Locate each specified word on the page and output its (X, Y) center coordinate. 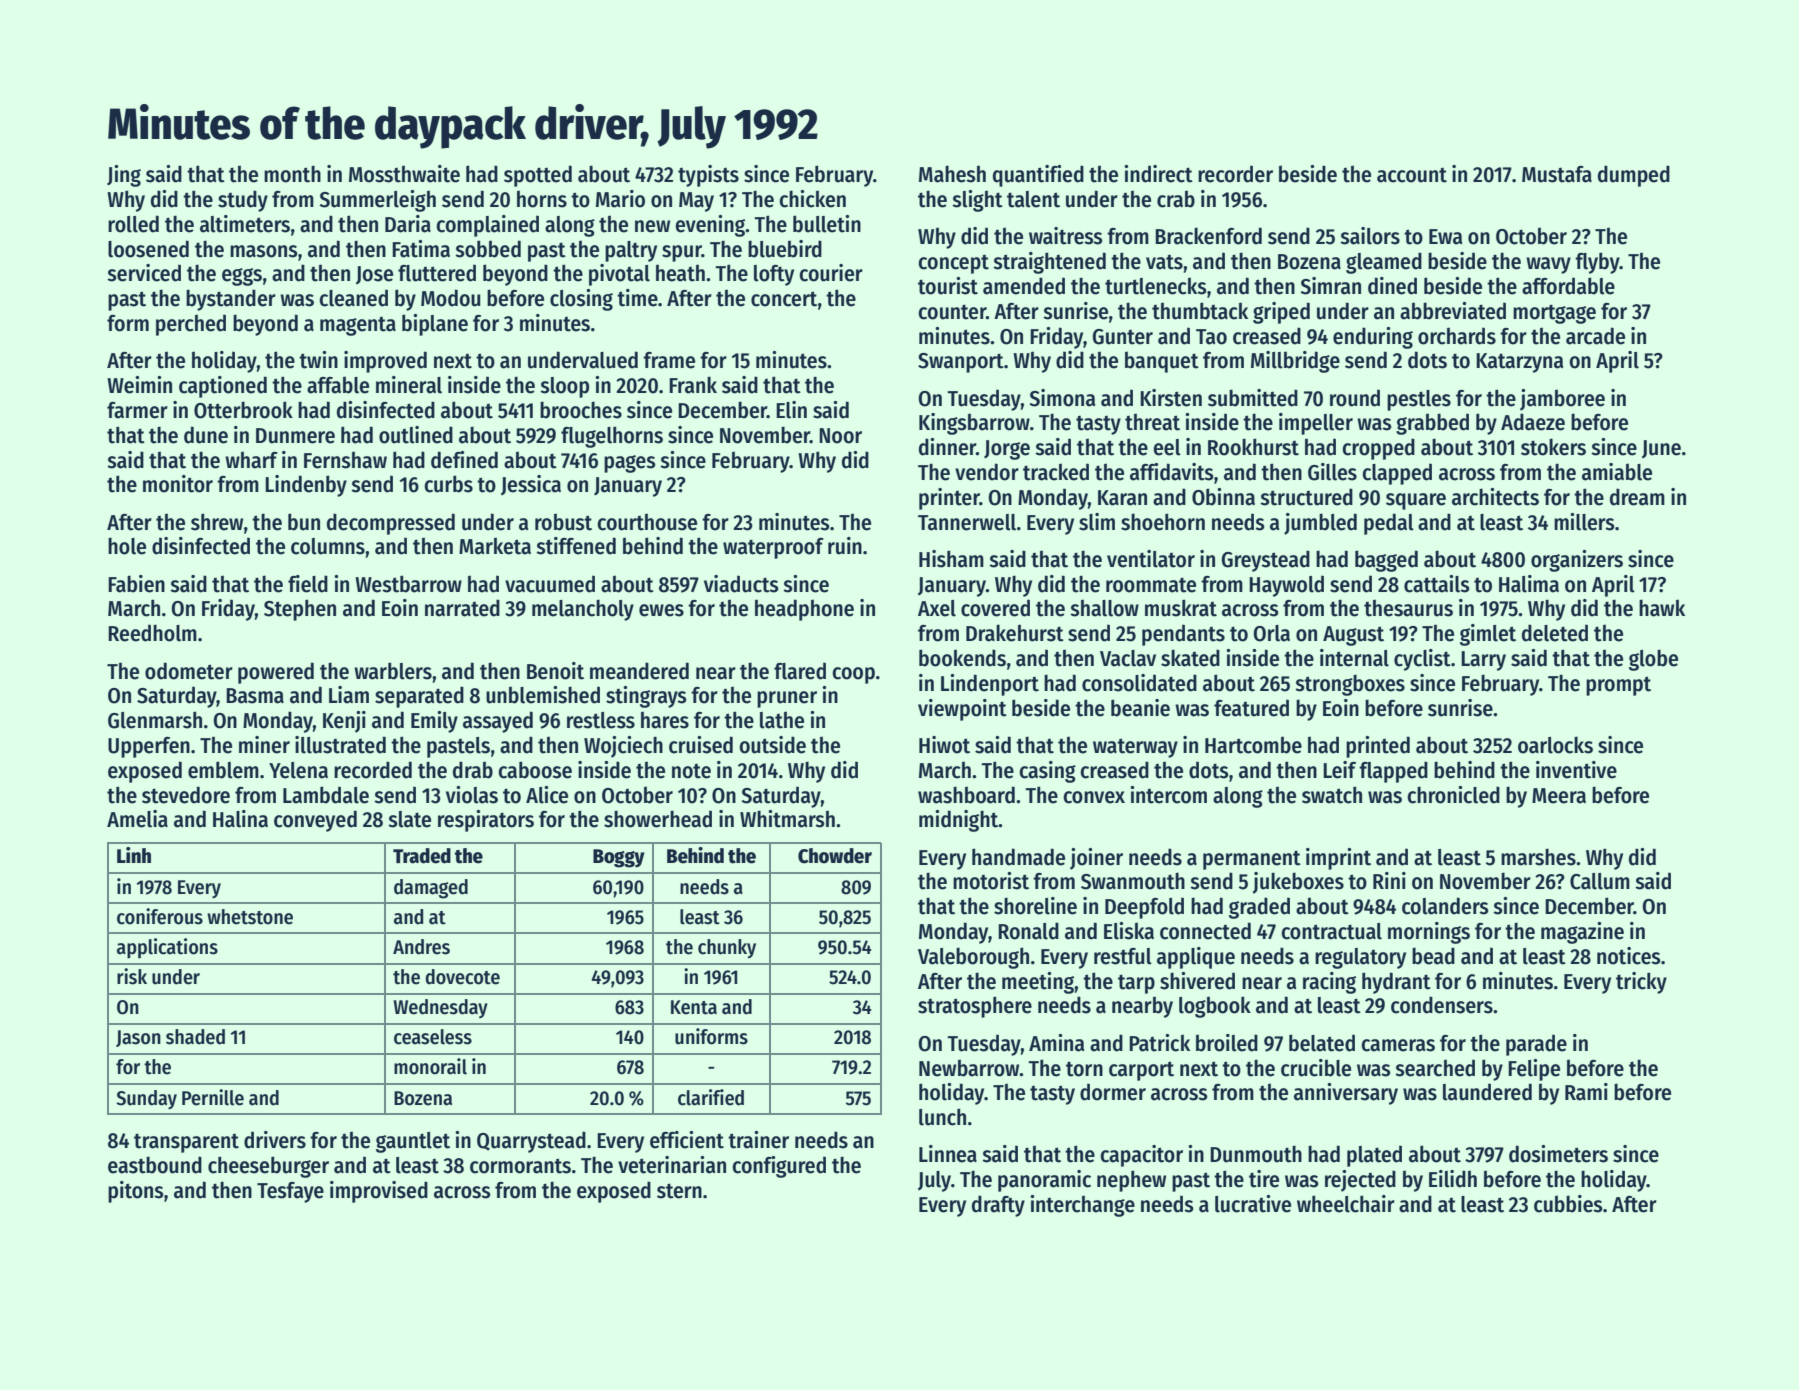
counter (952, 312)
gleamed (1384, 263)
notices (1629, 956)
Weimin (139, 385)
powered (276, 673)
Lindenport (990, 685)
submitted (1253, 398)
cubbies (1568, 1204)
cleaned (353, 298)
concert (784, 299)
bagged (1386, 561)
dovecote (462, 977)
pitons (136, 1192)
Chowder (835, 856)
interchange (1082, 1206)
